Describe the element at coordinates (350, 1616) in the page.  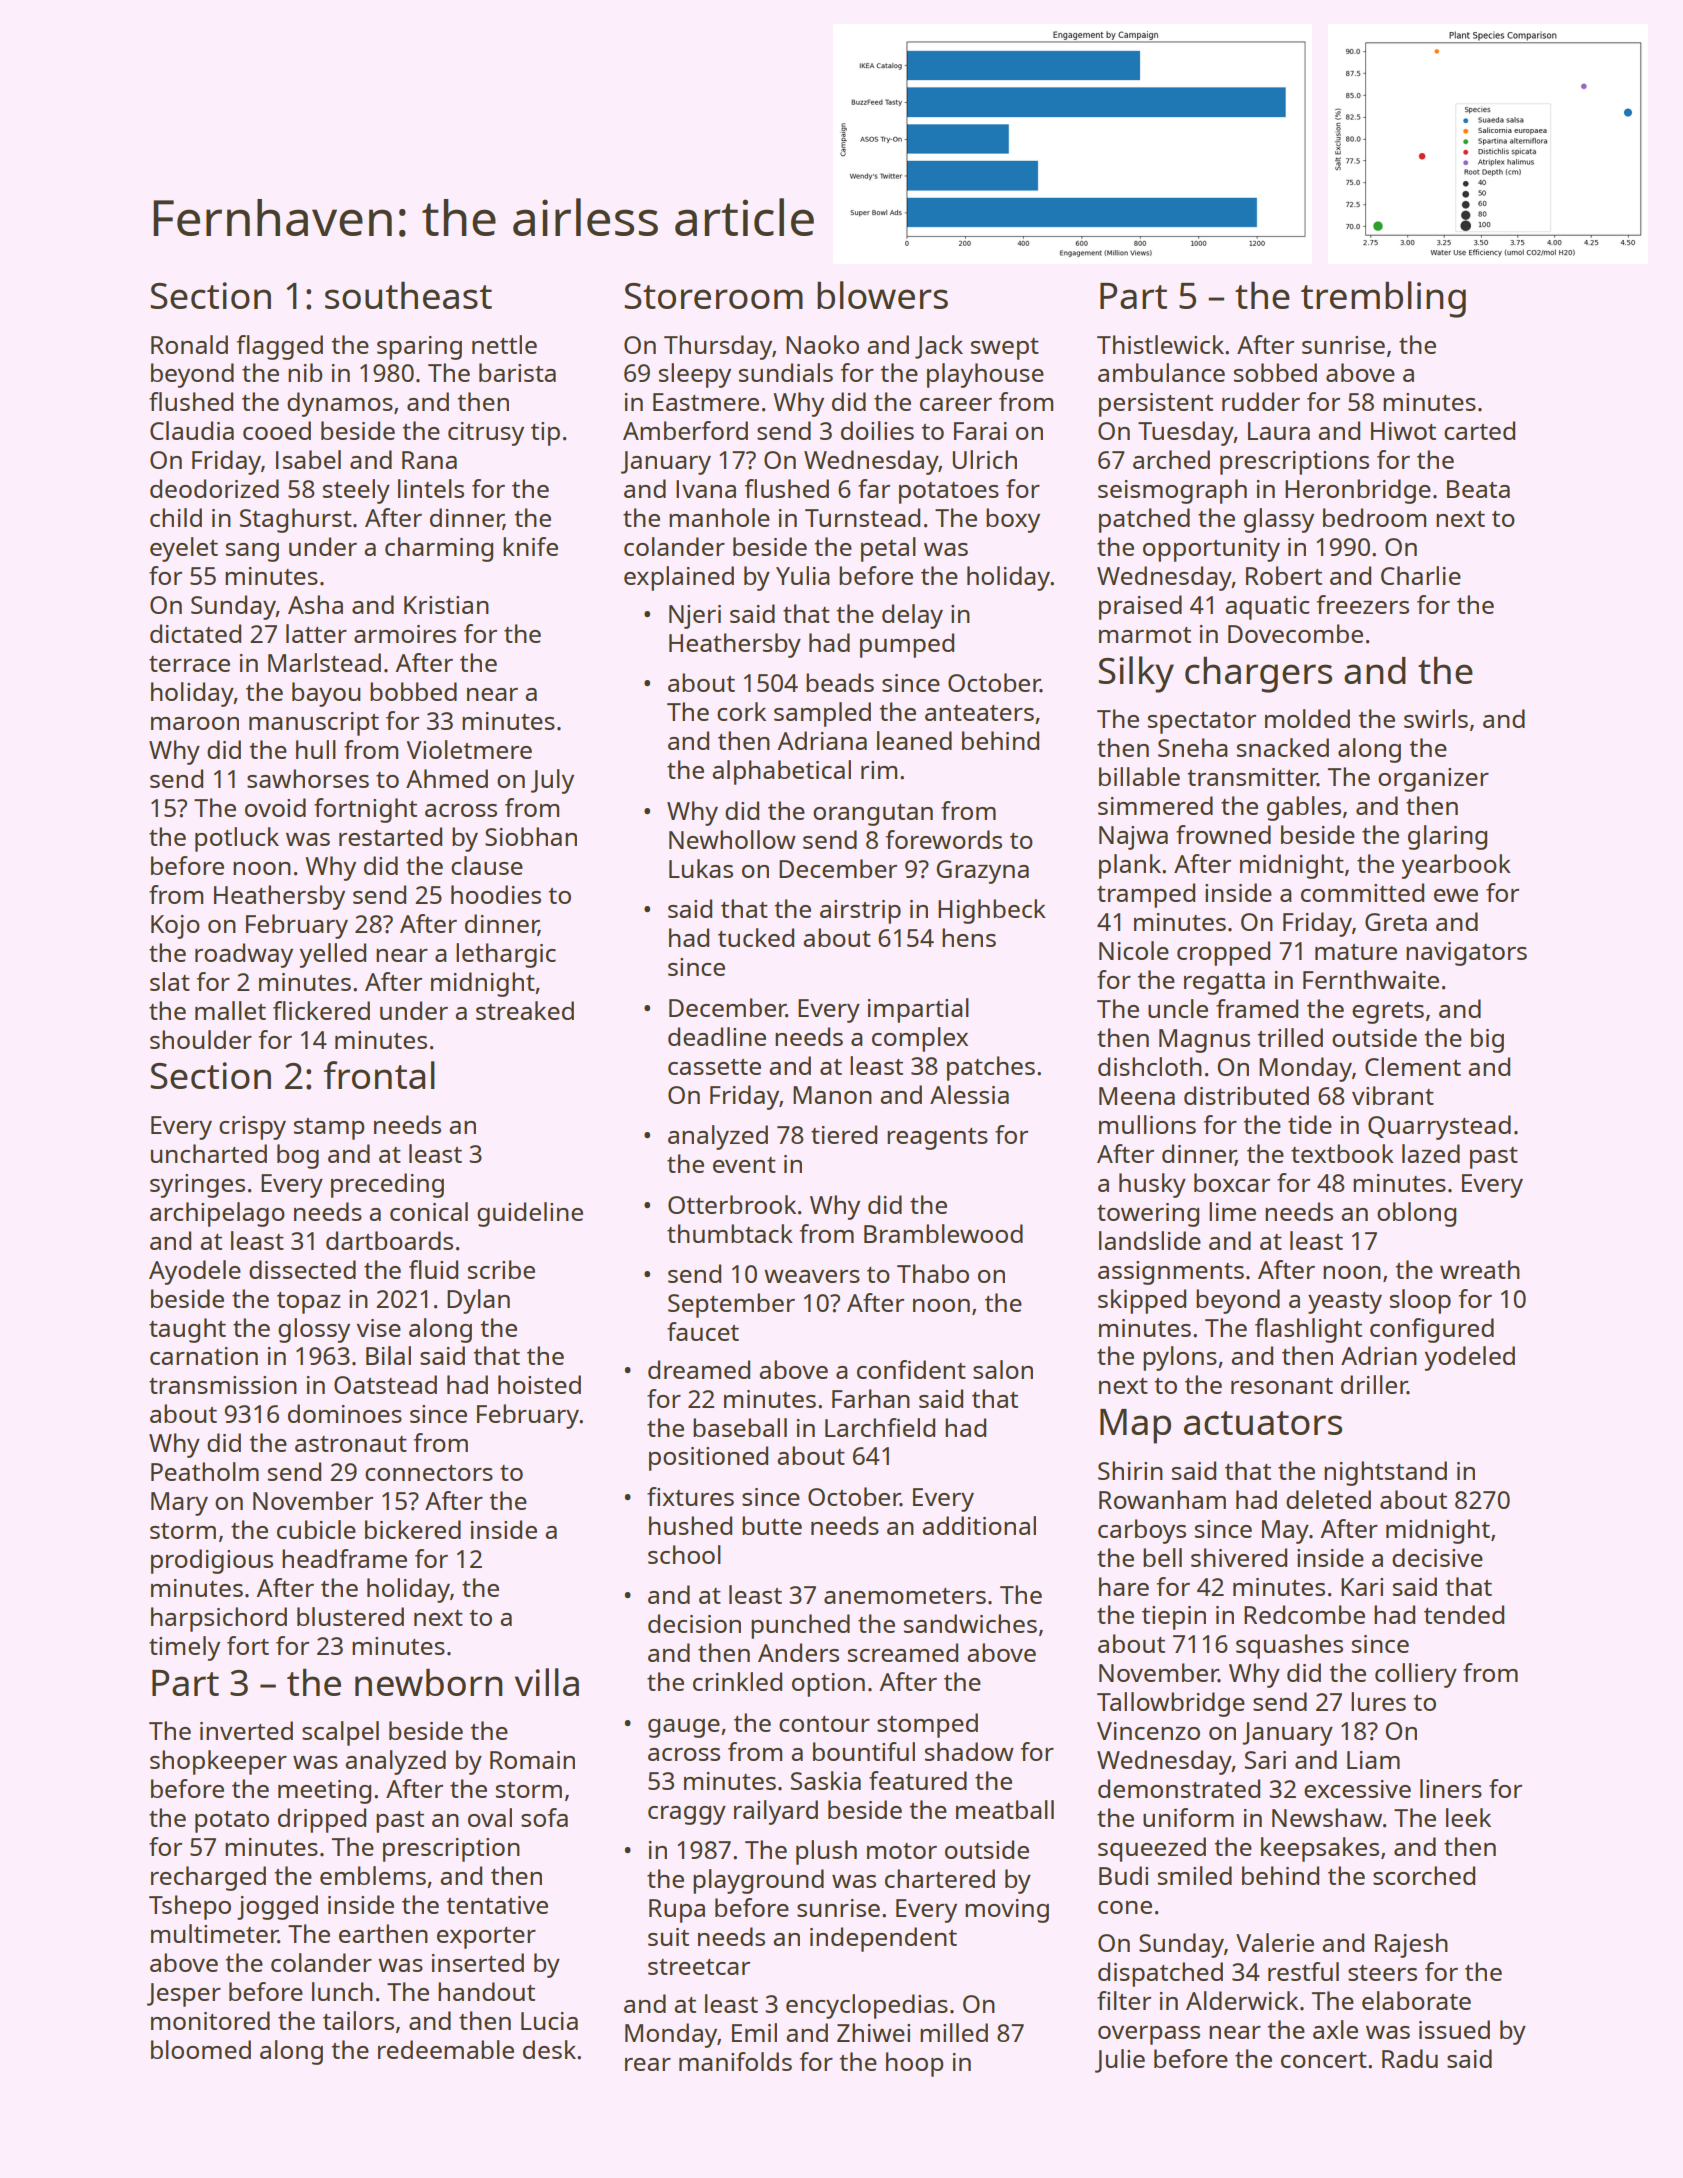
I see `blustered` at that location.
